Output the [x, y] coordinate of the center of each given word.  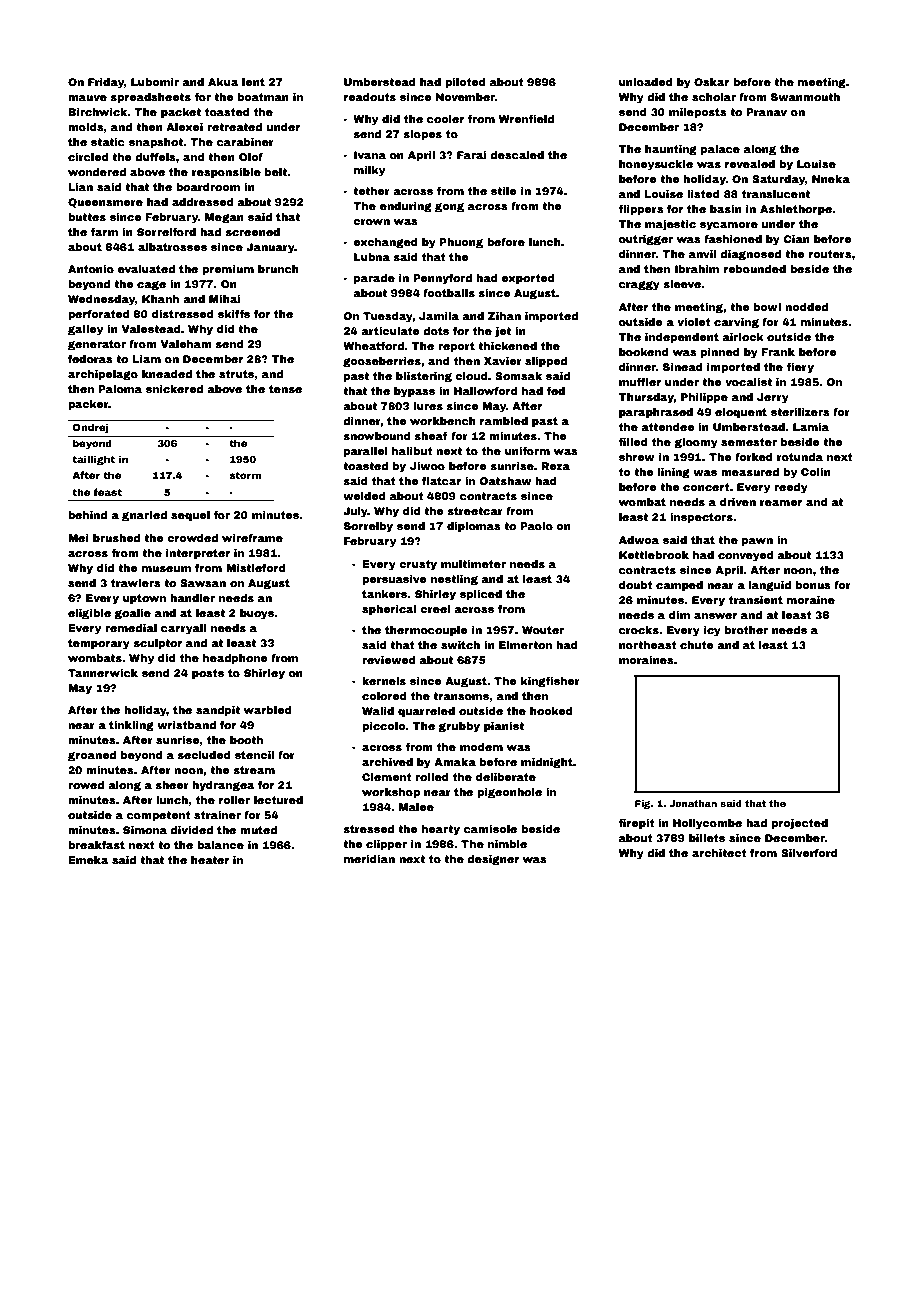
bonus [813, 585]
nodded [806, 307]
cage [151, 285]
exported [528, 279]
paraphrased [656, 413]
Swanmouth [805, 97]
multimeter [473, 564]
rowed [86, 785]
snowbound [377, 436]
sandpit [218, 711]
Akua [223, 82]
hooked [551, 711]
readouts [370, 97]
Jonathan [693, 803]
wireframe [252, 538]
